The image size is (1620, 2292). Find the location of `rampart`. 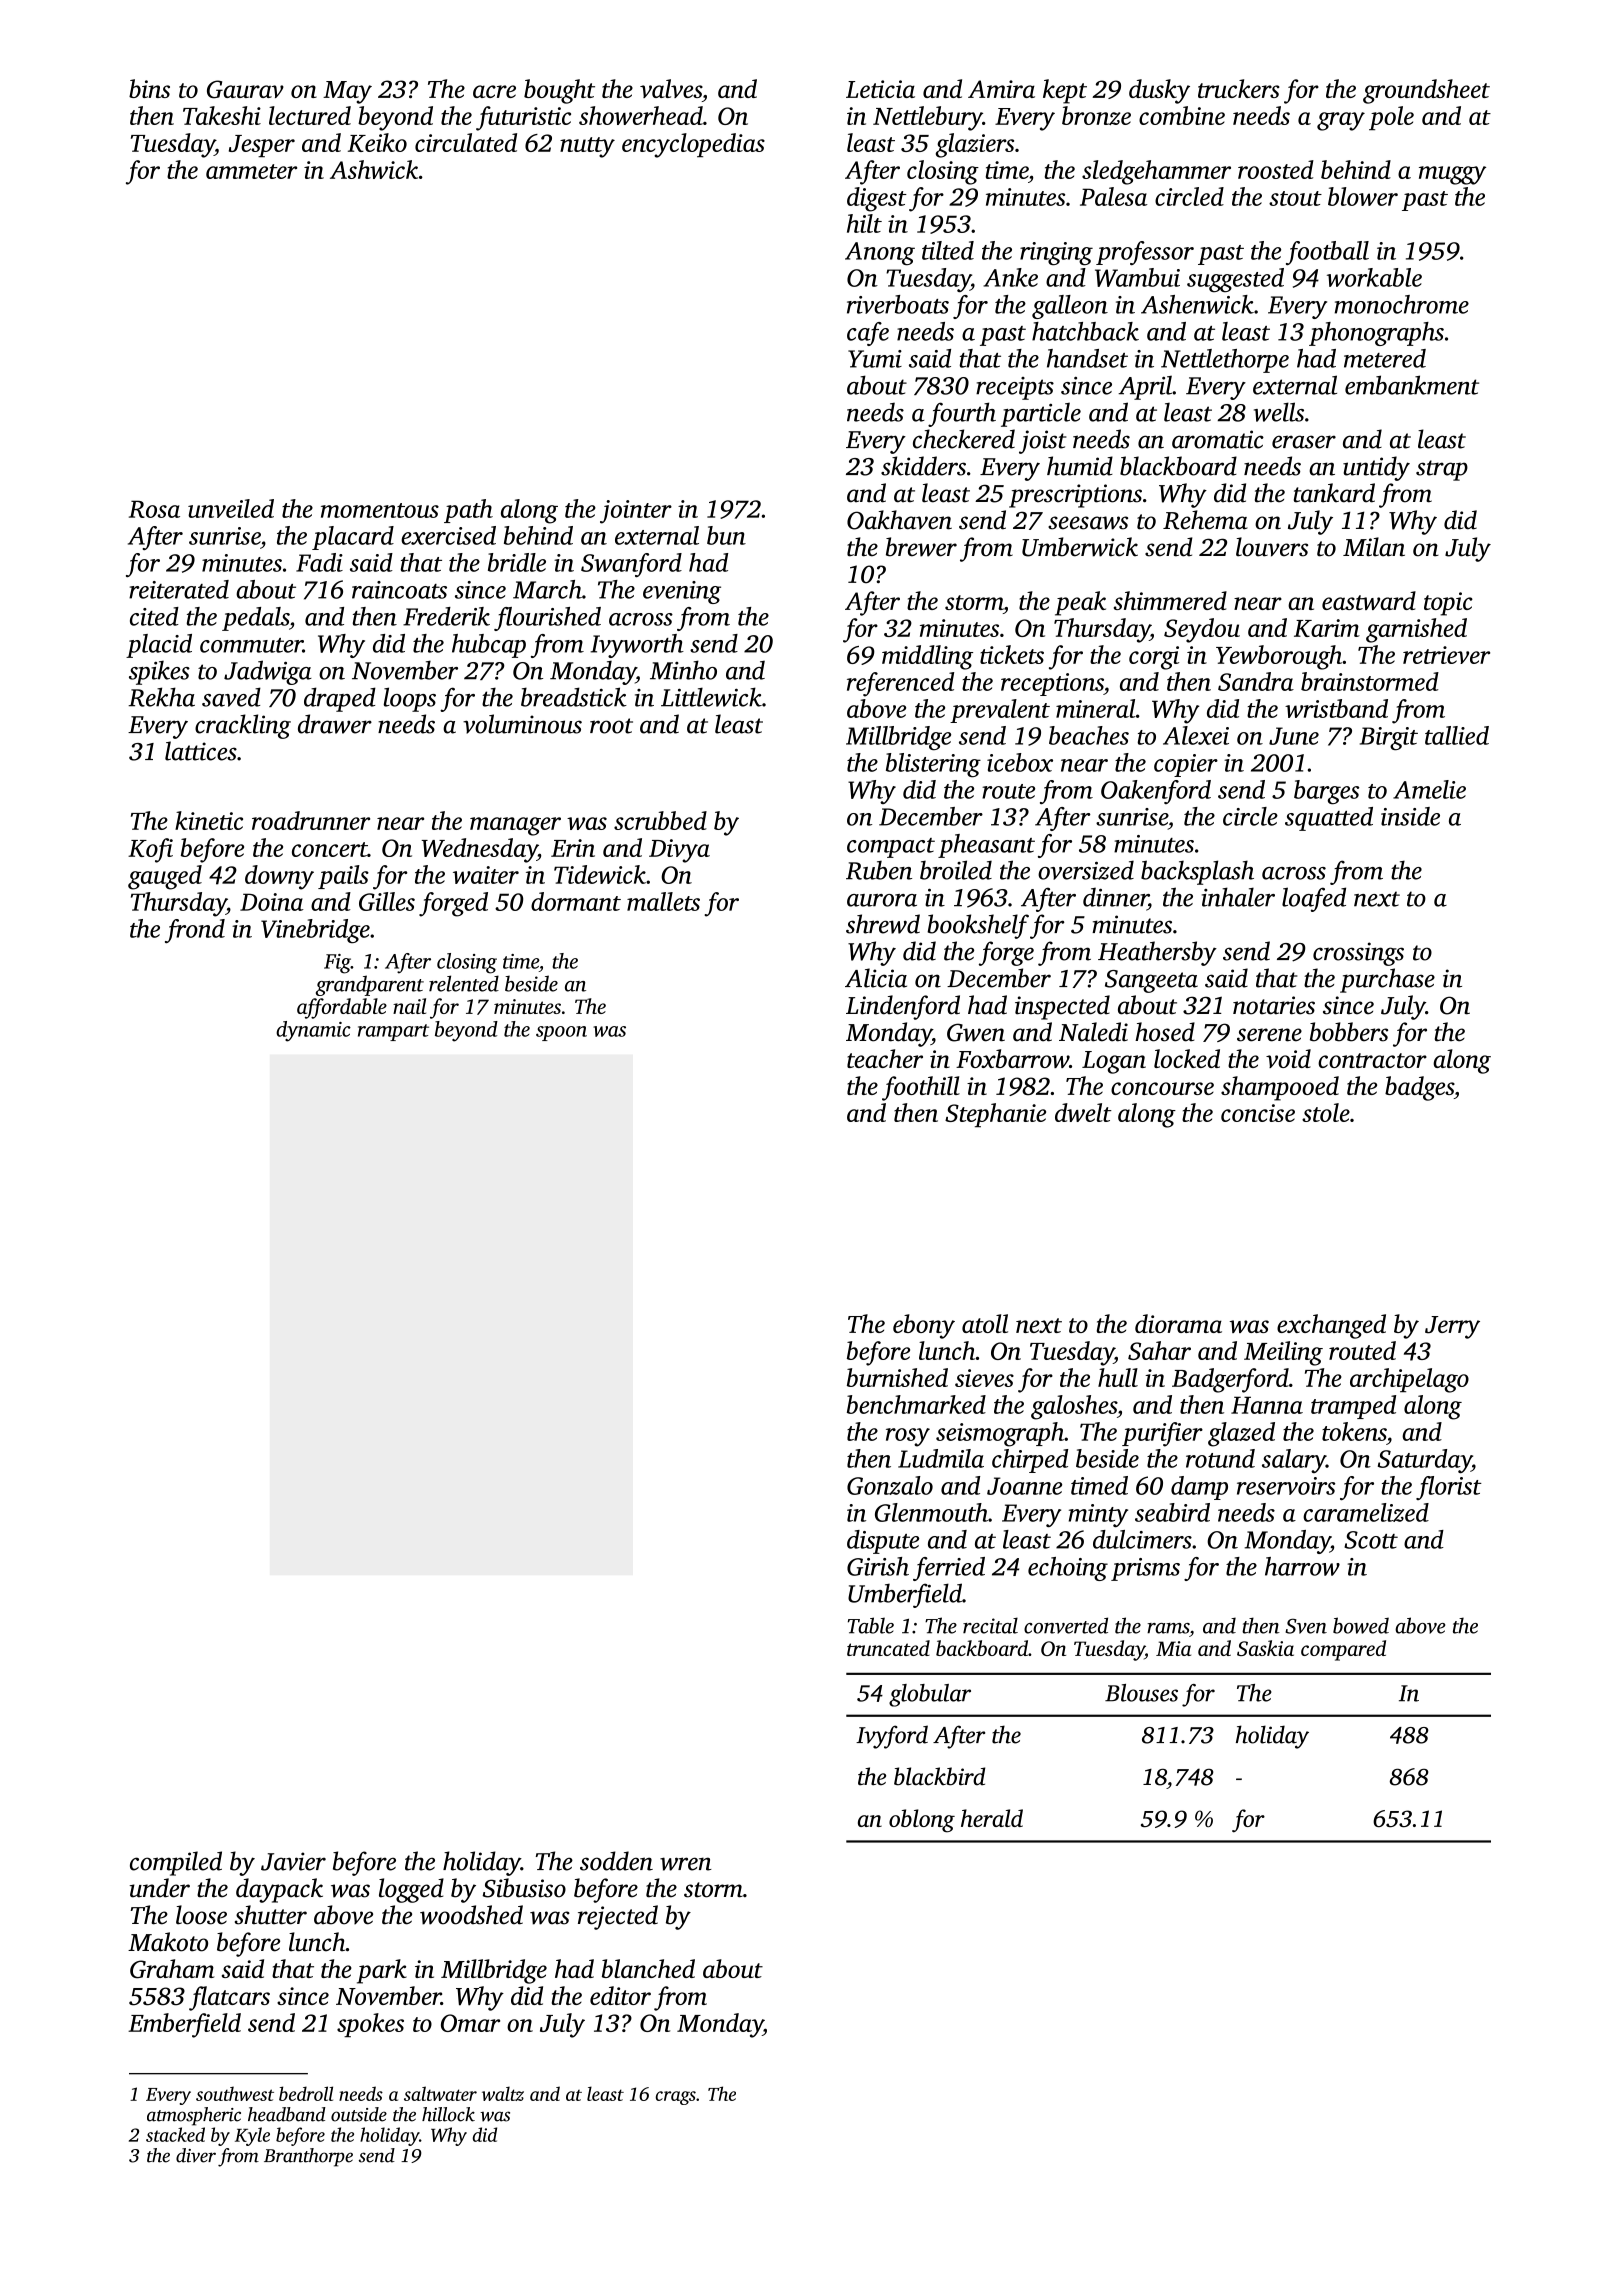

rampart is located at coordinates (393, 1032).
